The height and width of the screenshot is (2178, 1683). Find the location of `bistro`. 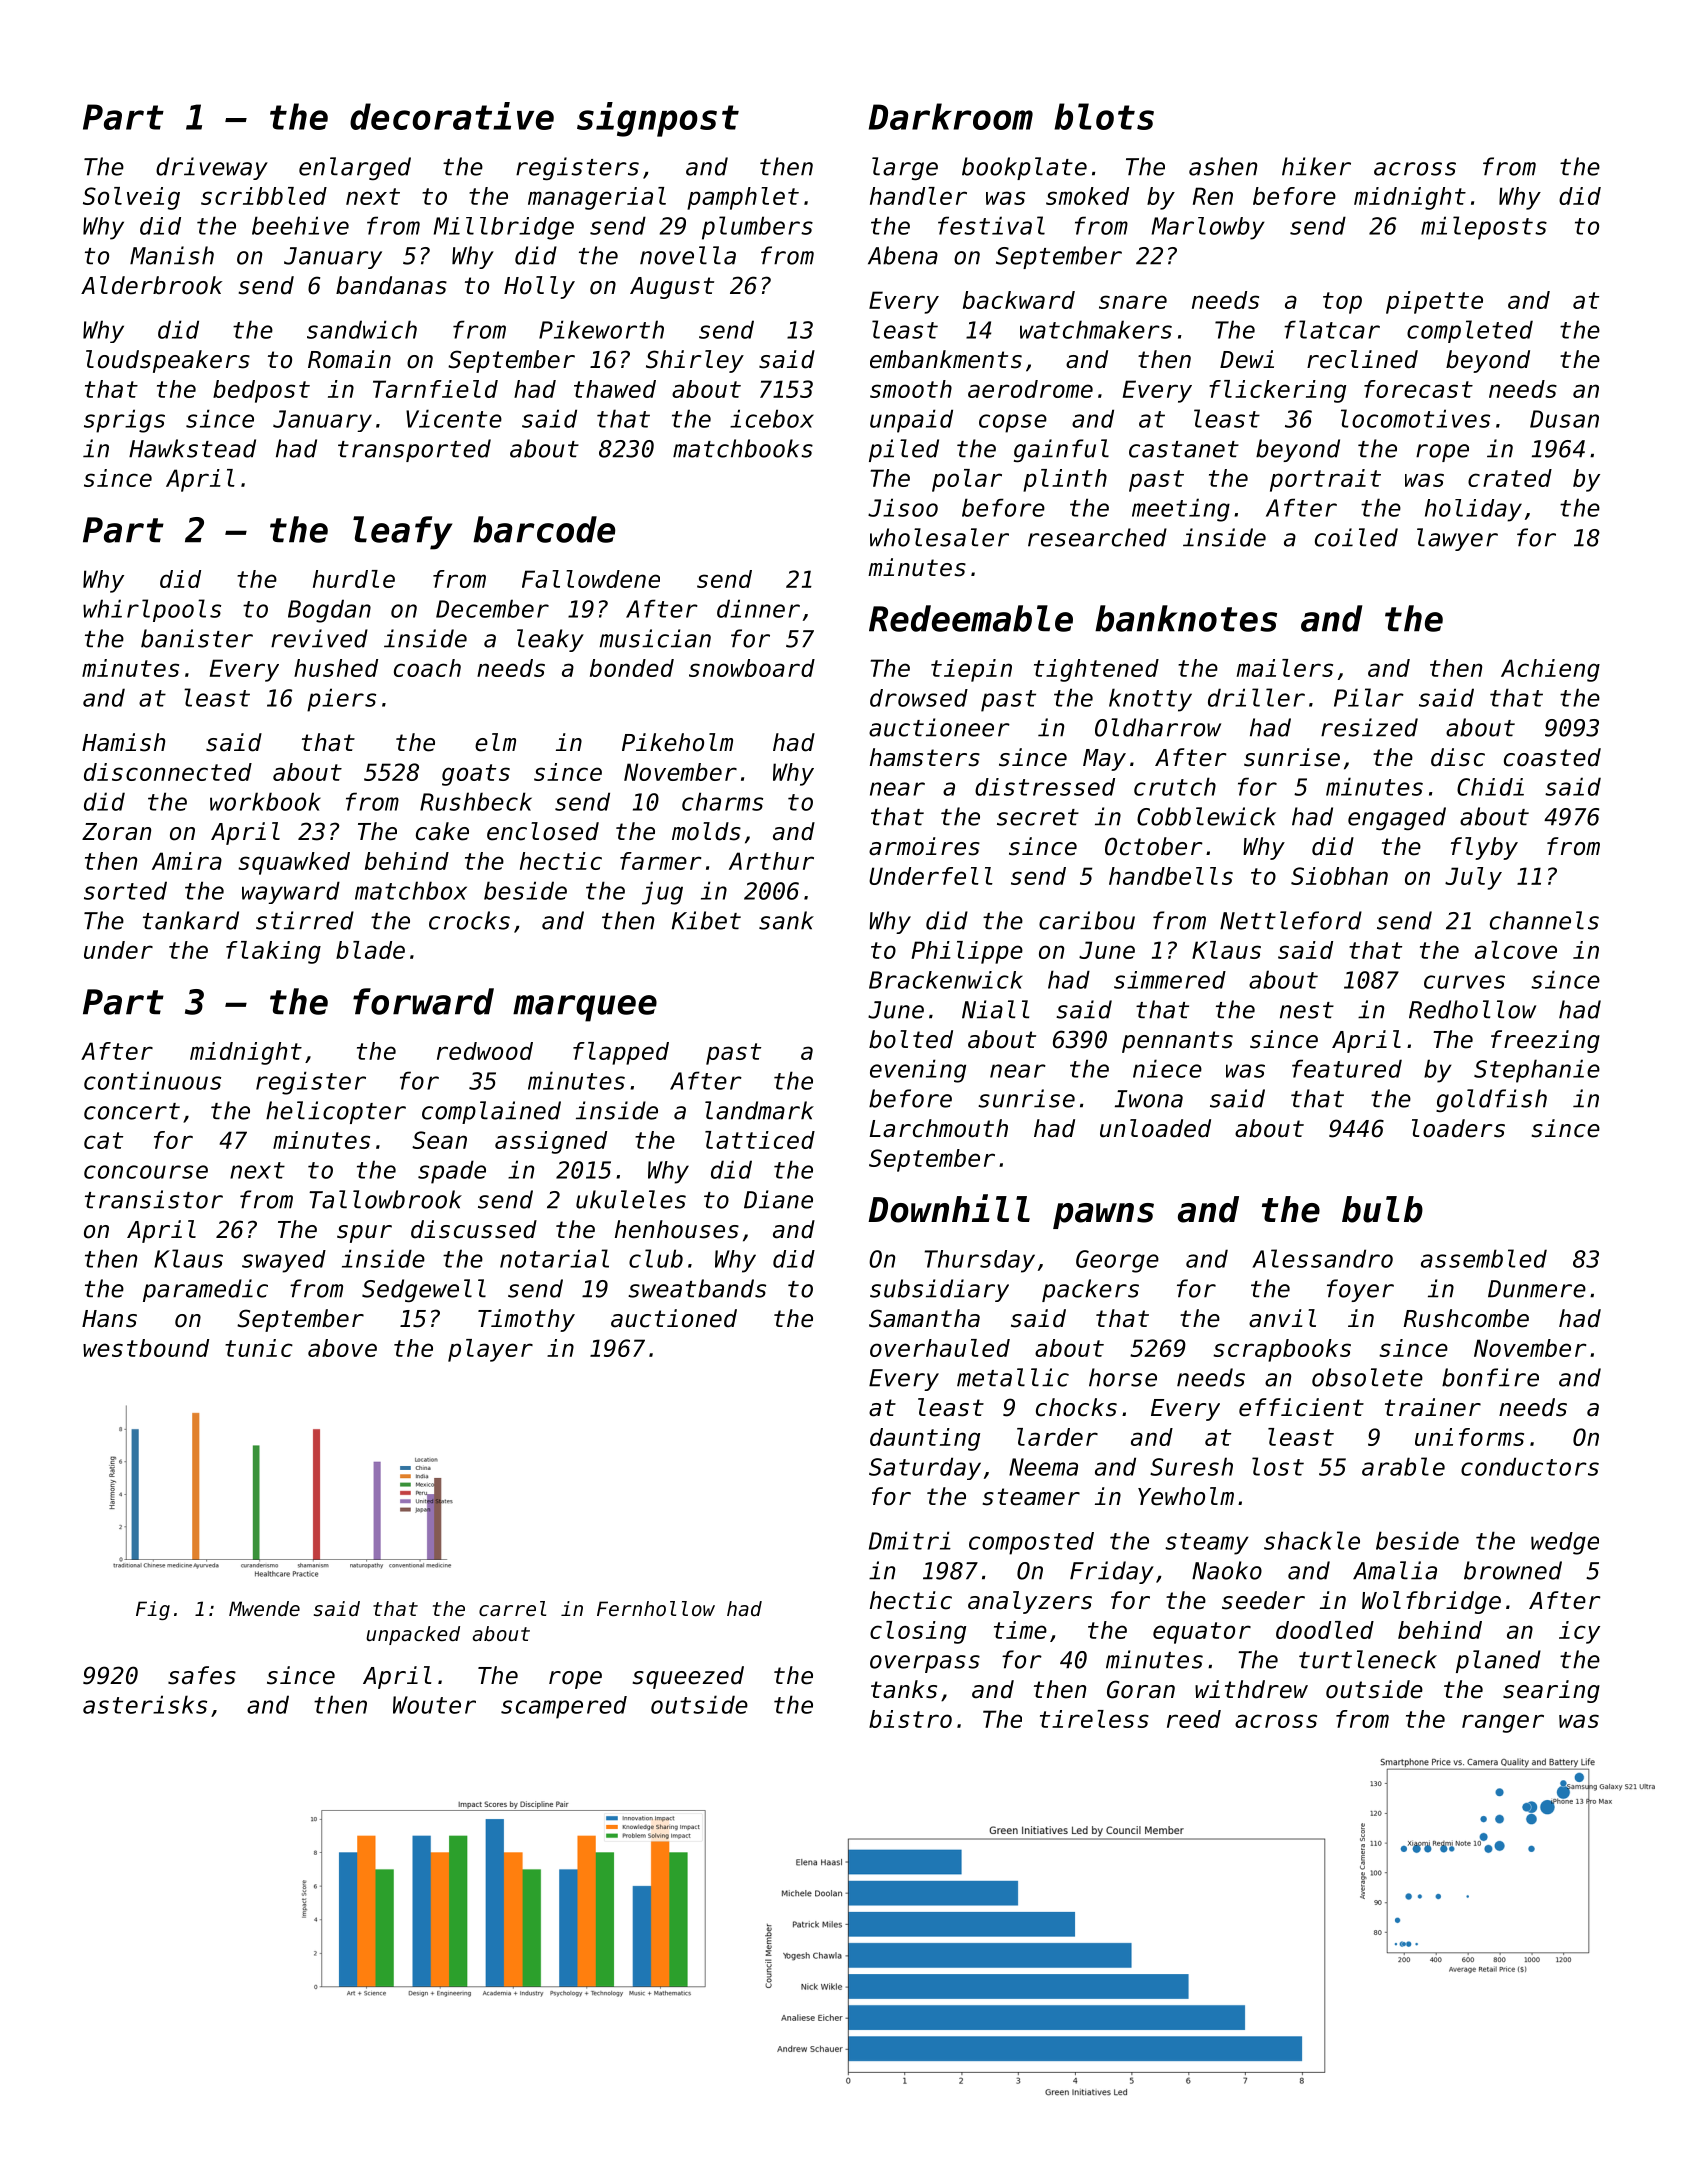

bistro is located at coordinates (910, 1719).
